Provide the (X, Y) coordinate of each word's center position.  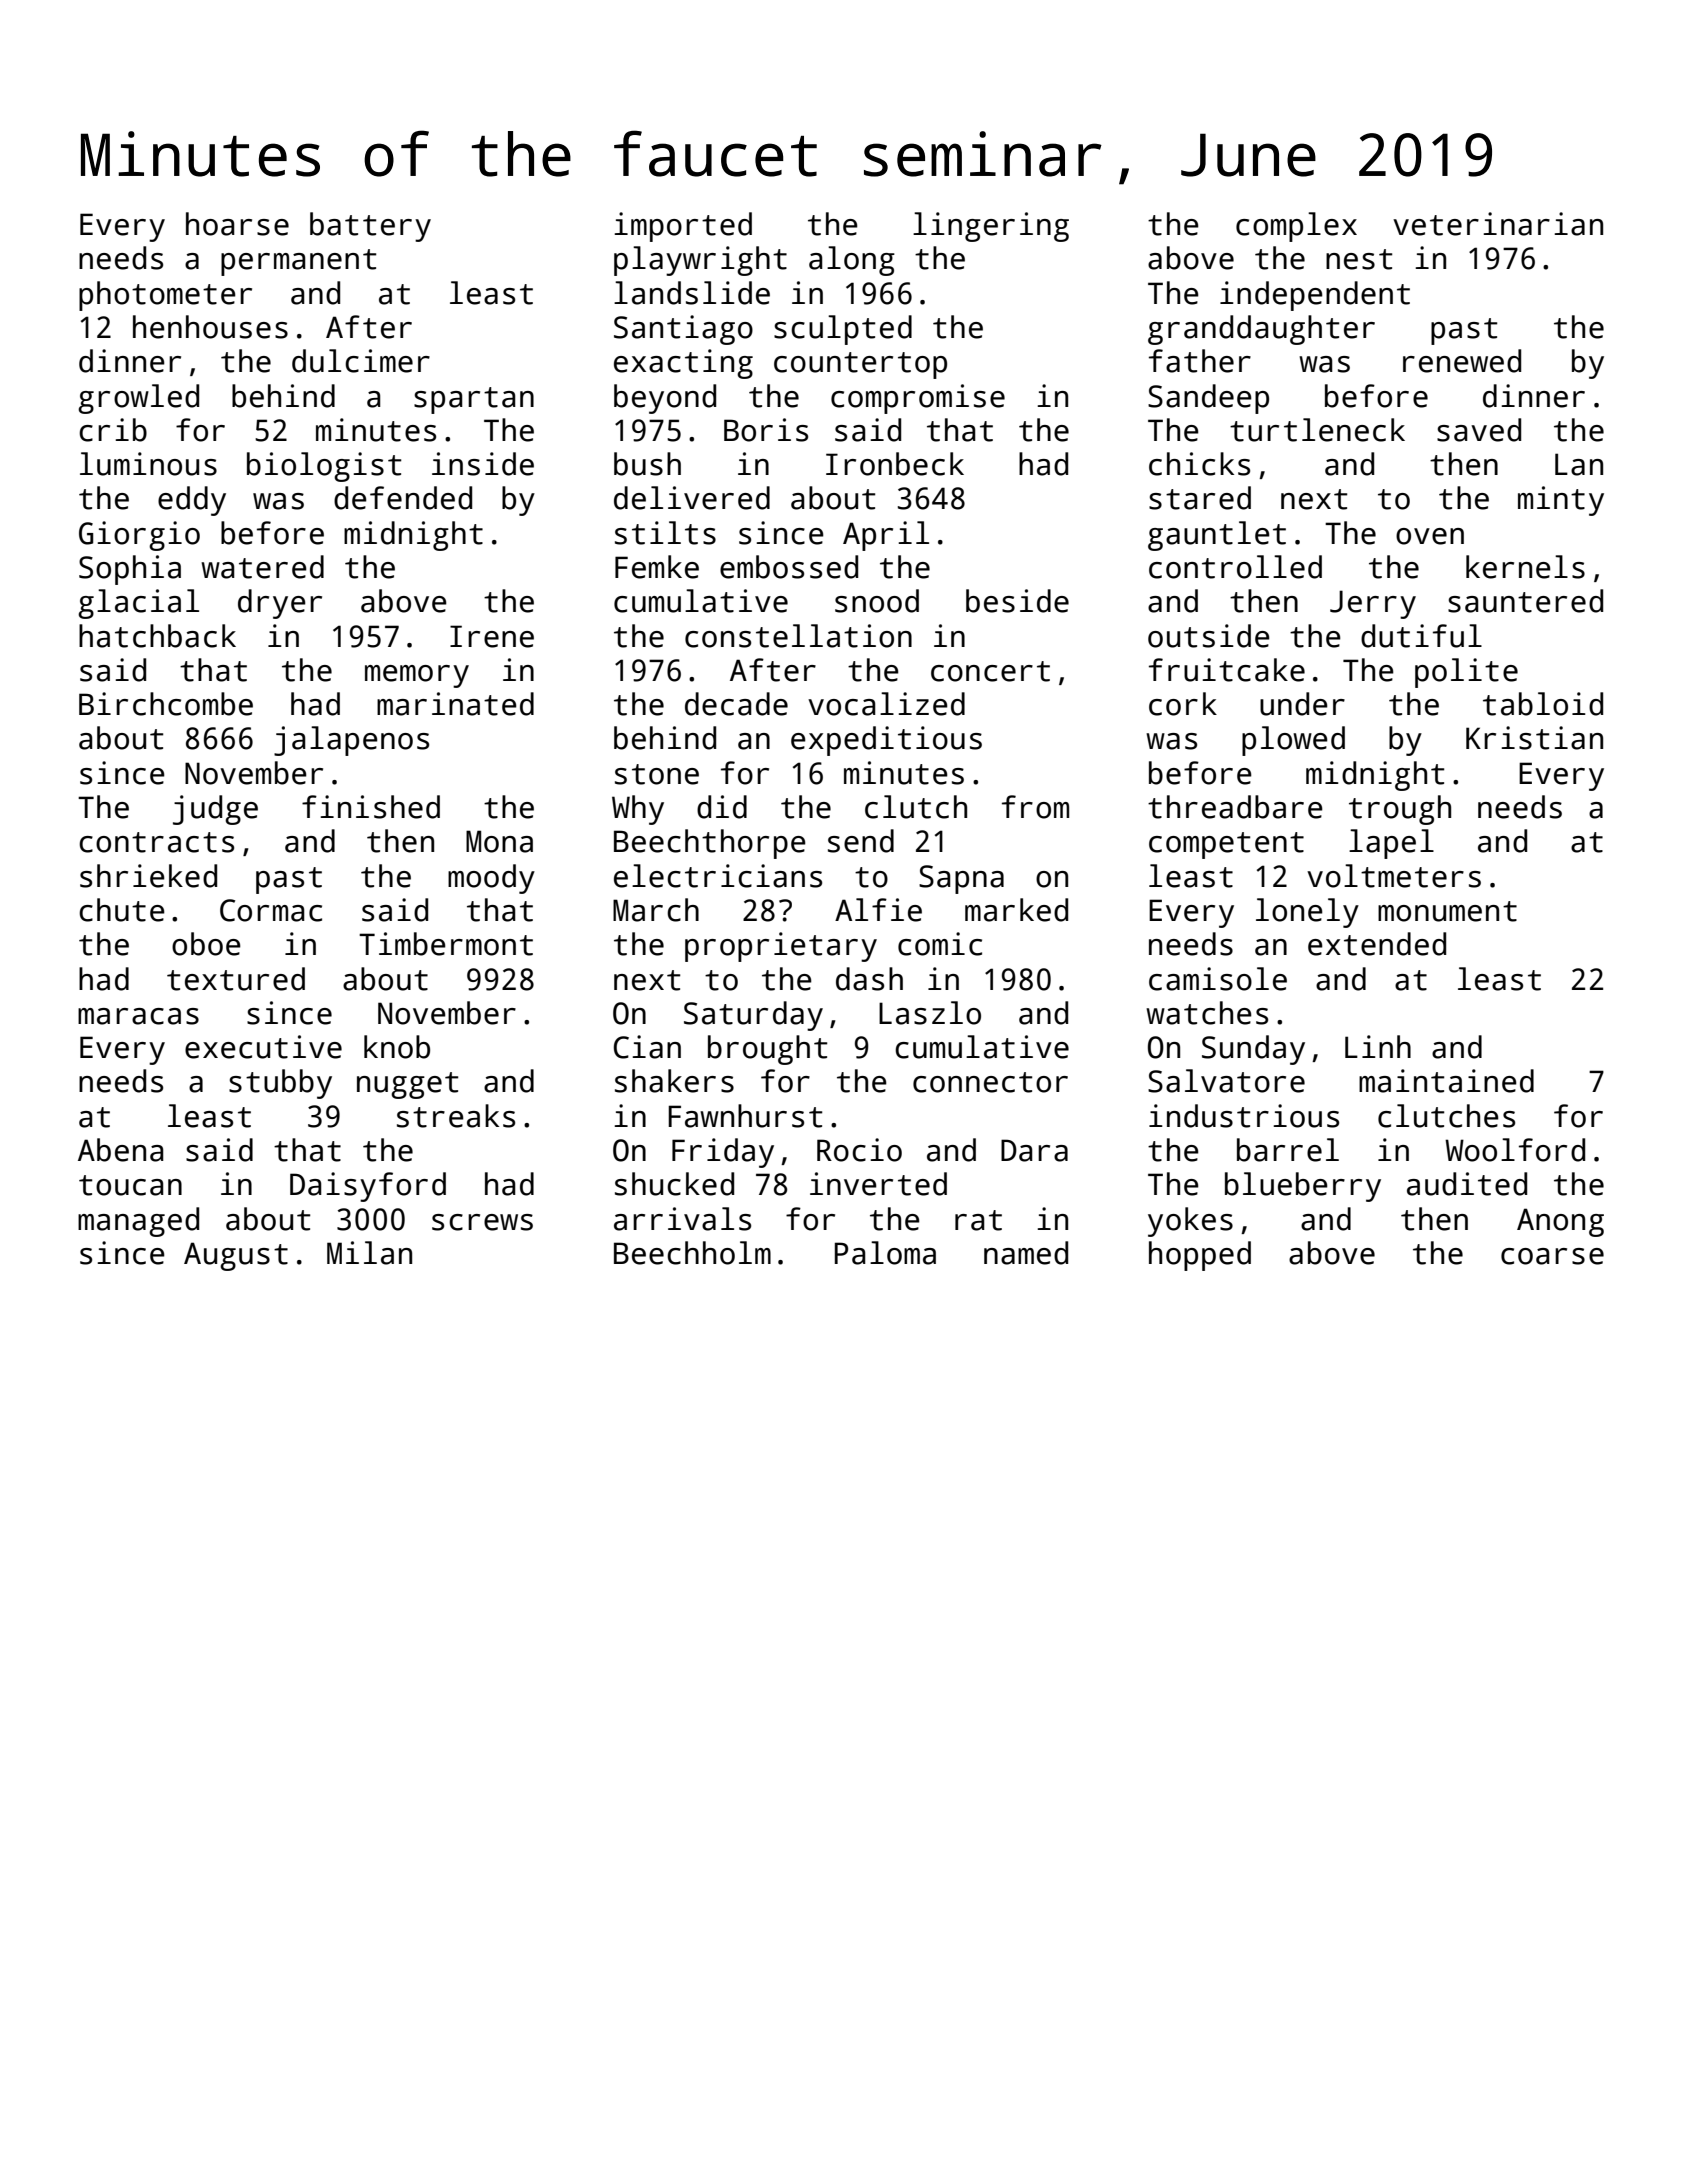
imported (683, 227)
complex (1296, 227)
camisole (1218, 979)
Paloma (885, 1253)
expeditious (886, 741)
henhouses (210, 327)
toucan (130, 1185)
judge (215, 810)
